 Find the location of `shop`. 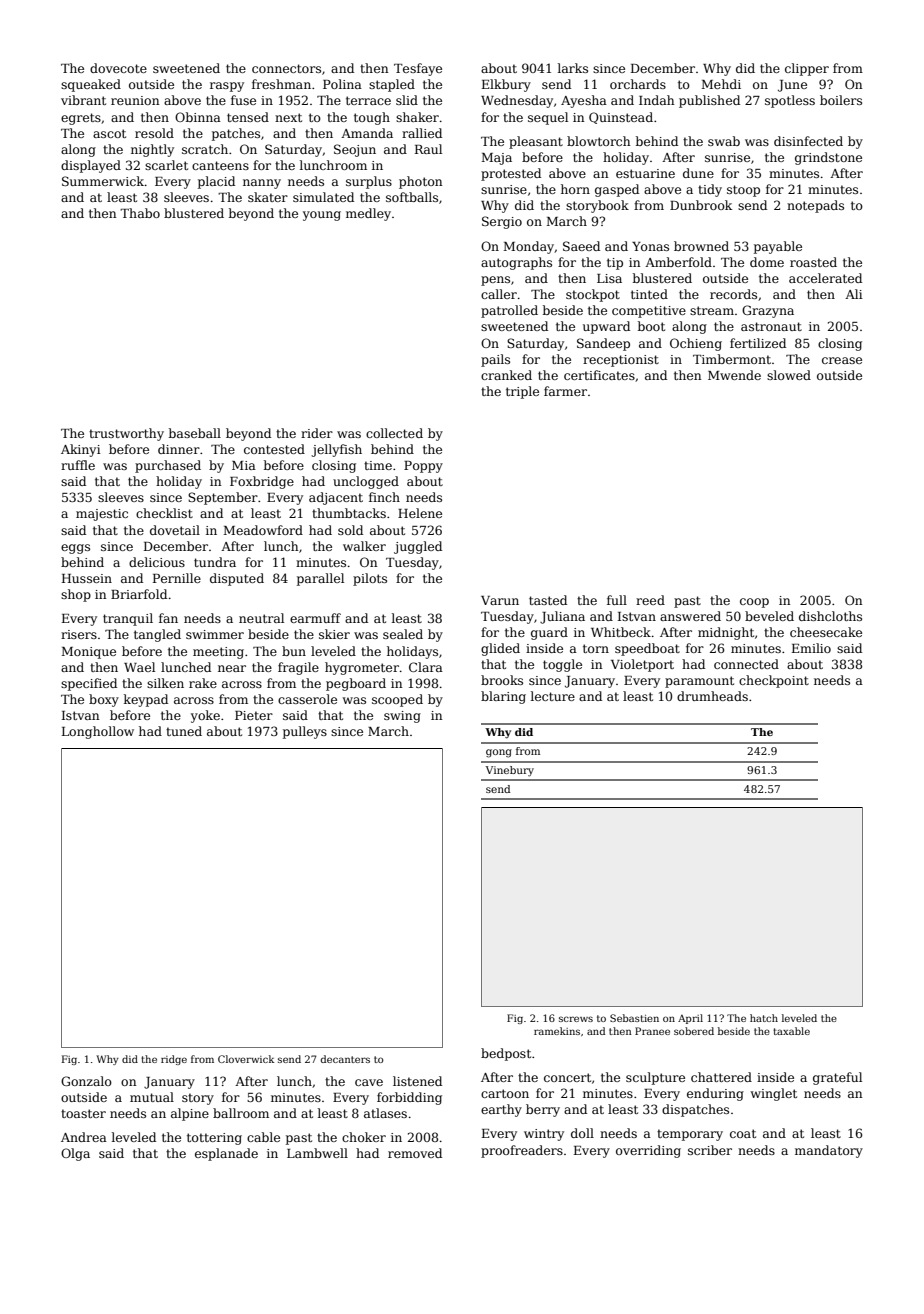

shop is located at coordinates (76, 595).
